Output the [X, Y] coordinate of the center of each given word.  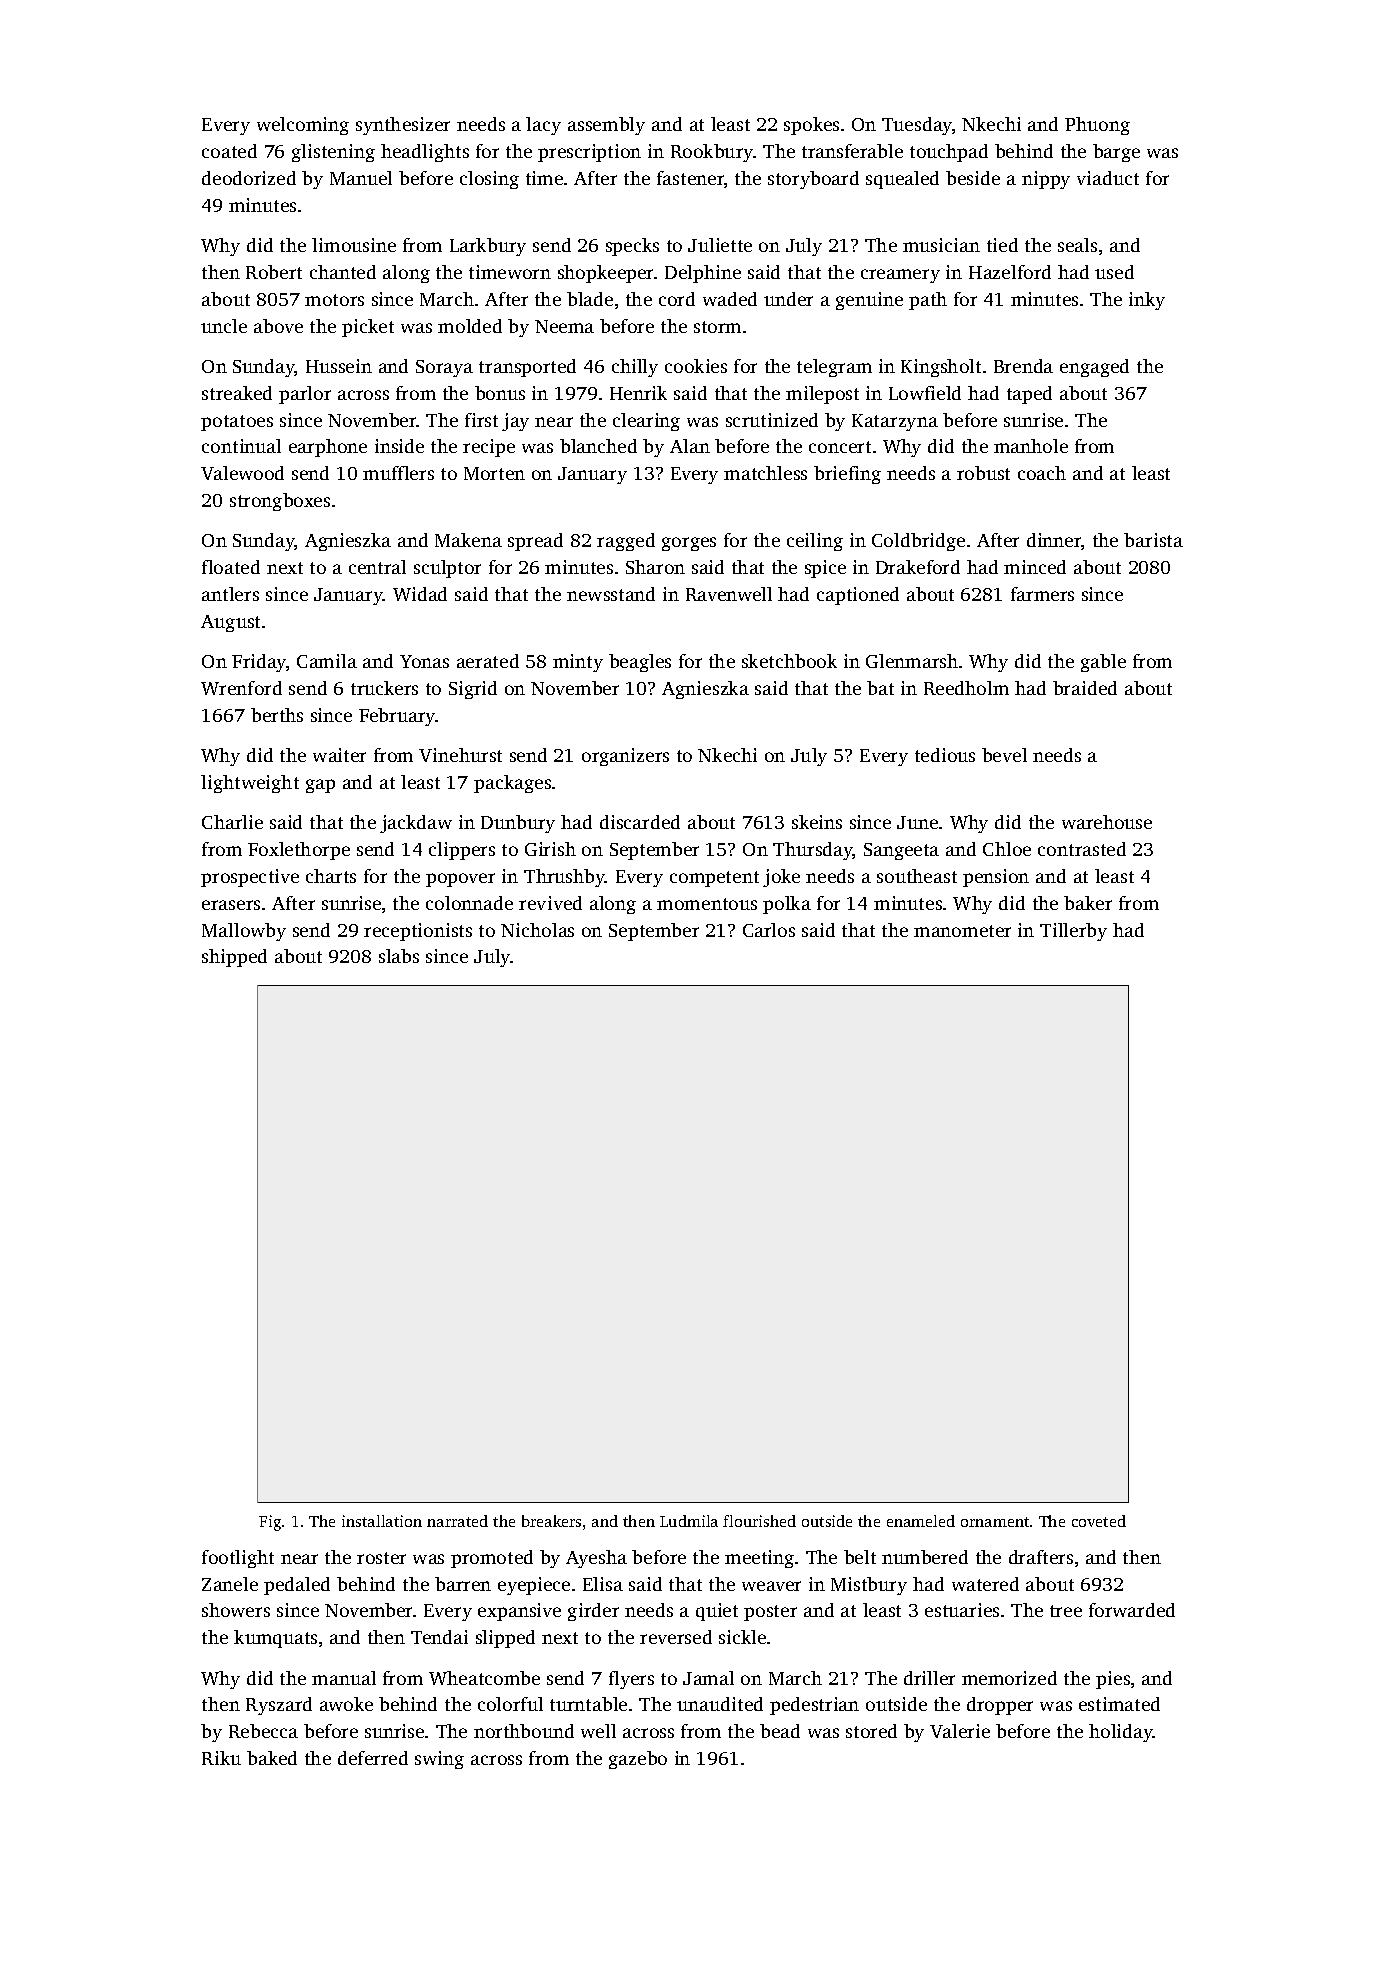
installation [382, 1521]
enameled [921, 1521]
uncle [224, 326]
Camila [327, 661]
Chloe [1007, 849]
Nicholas [537, 930]
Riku [221, 1758]
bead [780, 1731]
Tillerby [1073, 932]
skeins [817, 822]
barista [1153, 540]
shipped [234, 958]
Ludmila [689, 1521]
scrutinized [772, 420]
